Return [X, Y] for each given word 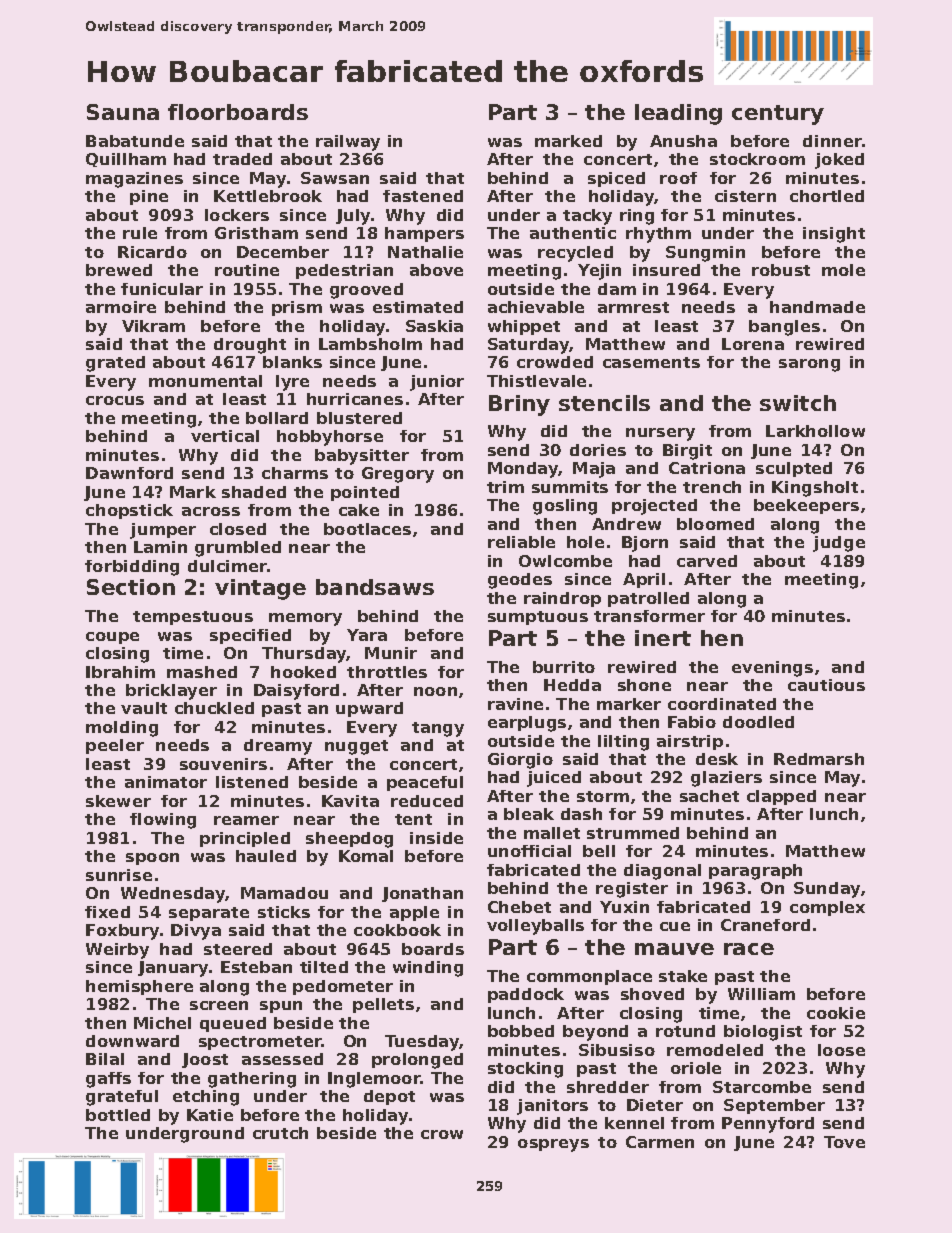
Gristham [256, 233]
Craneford [765, 925]
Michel [162, 1023]
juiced [554, 779]
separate [209, 914]
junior [437, 383]
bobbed [521, 1031]
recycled [575, 254]
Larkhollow [815, 431]
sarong [809, 365]
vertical [225, 436]
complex [827, 908]
